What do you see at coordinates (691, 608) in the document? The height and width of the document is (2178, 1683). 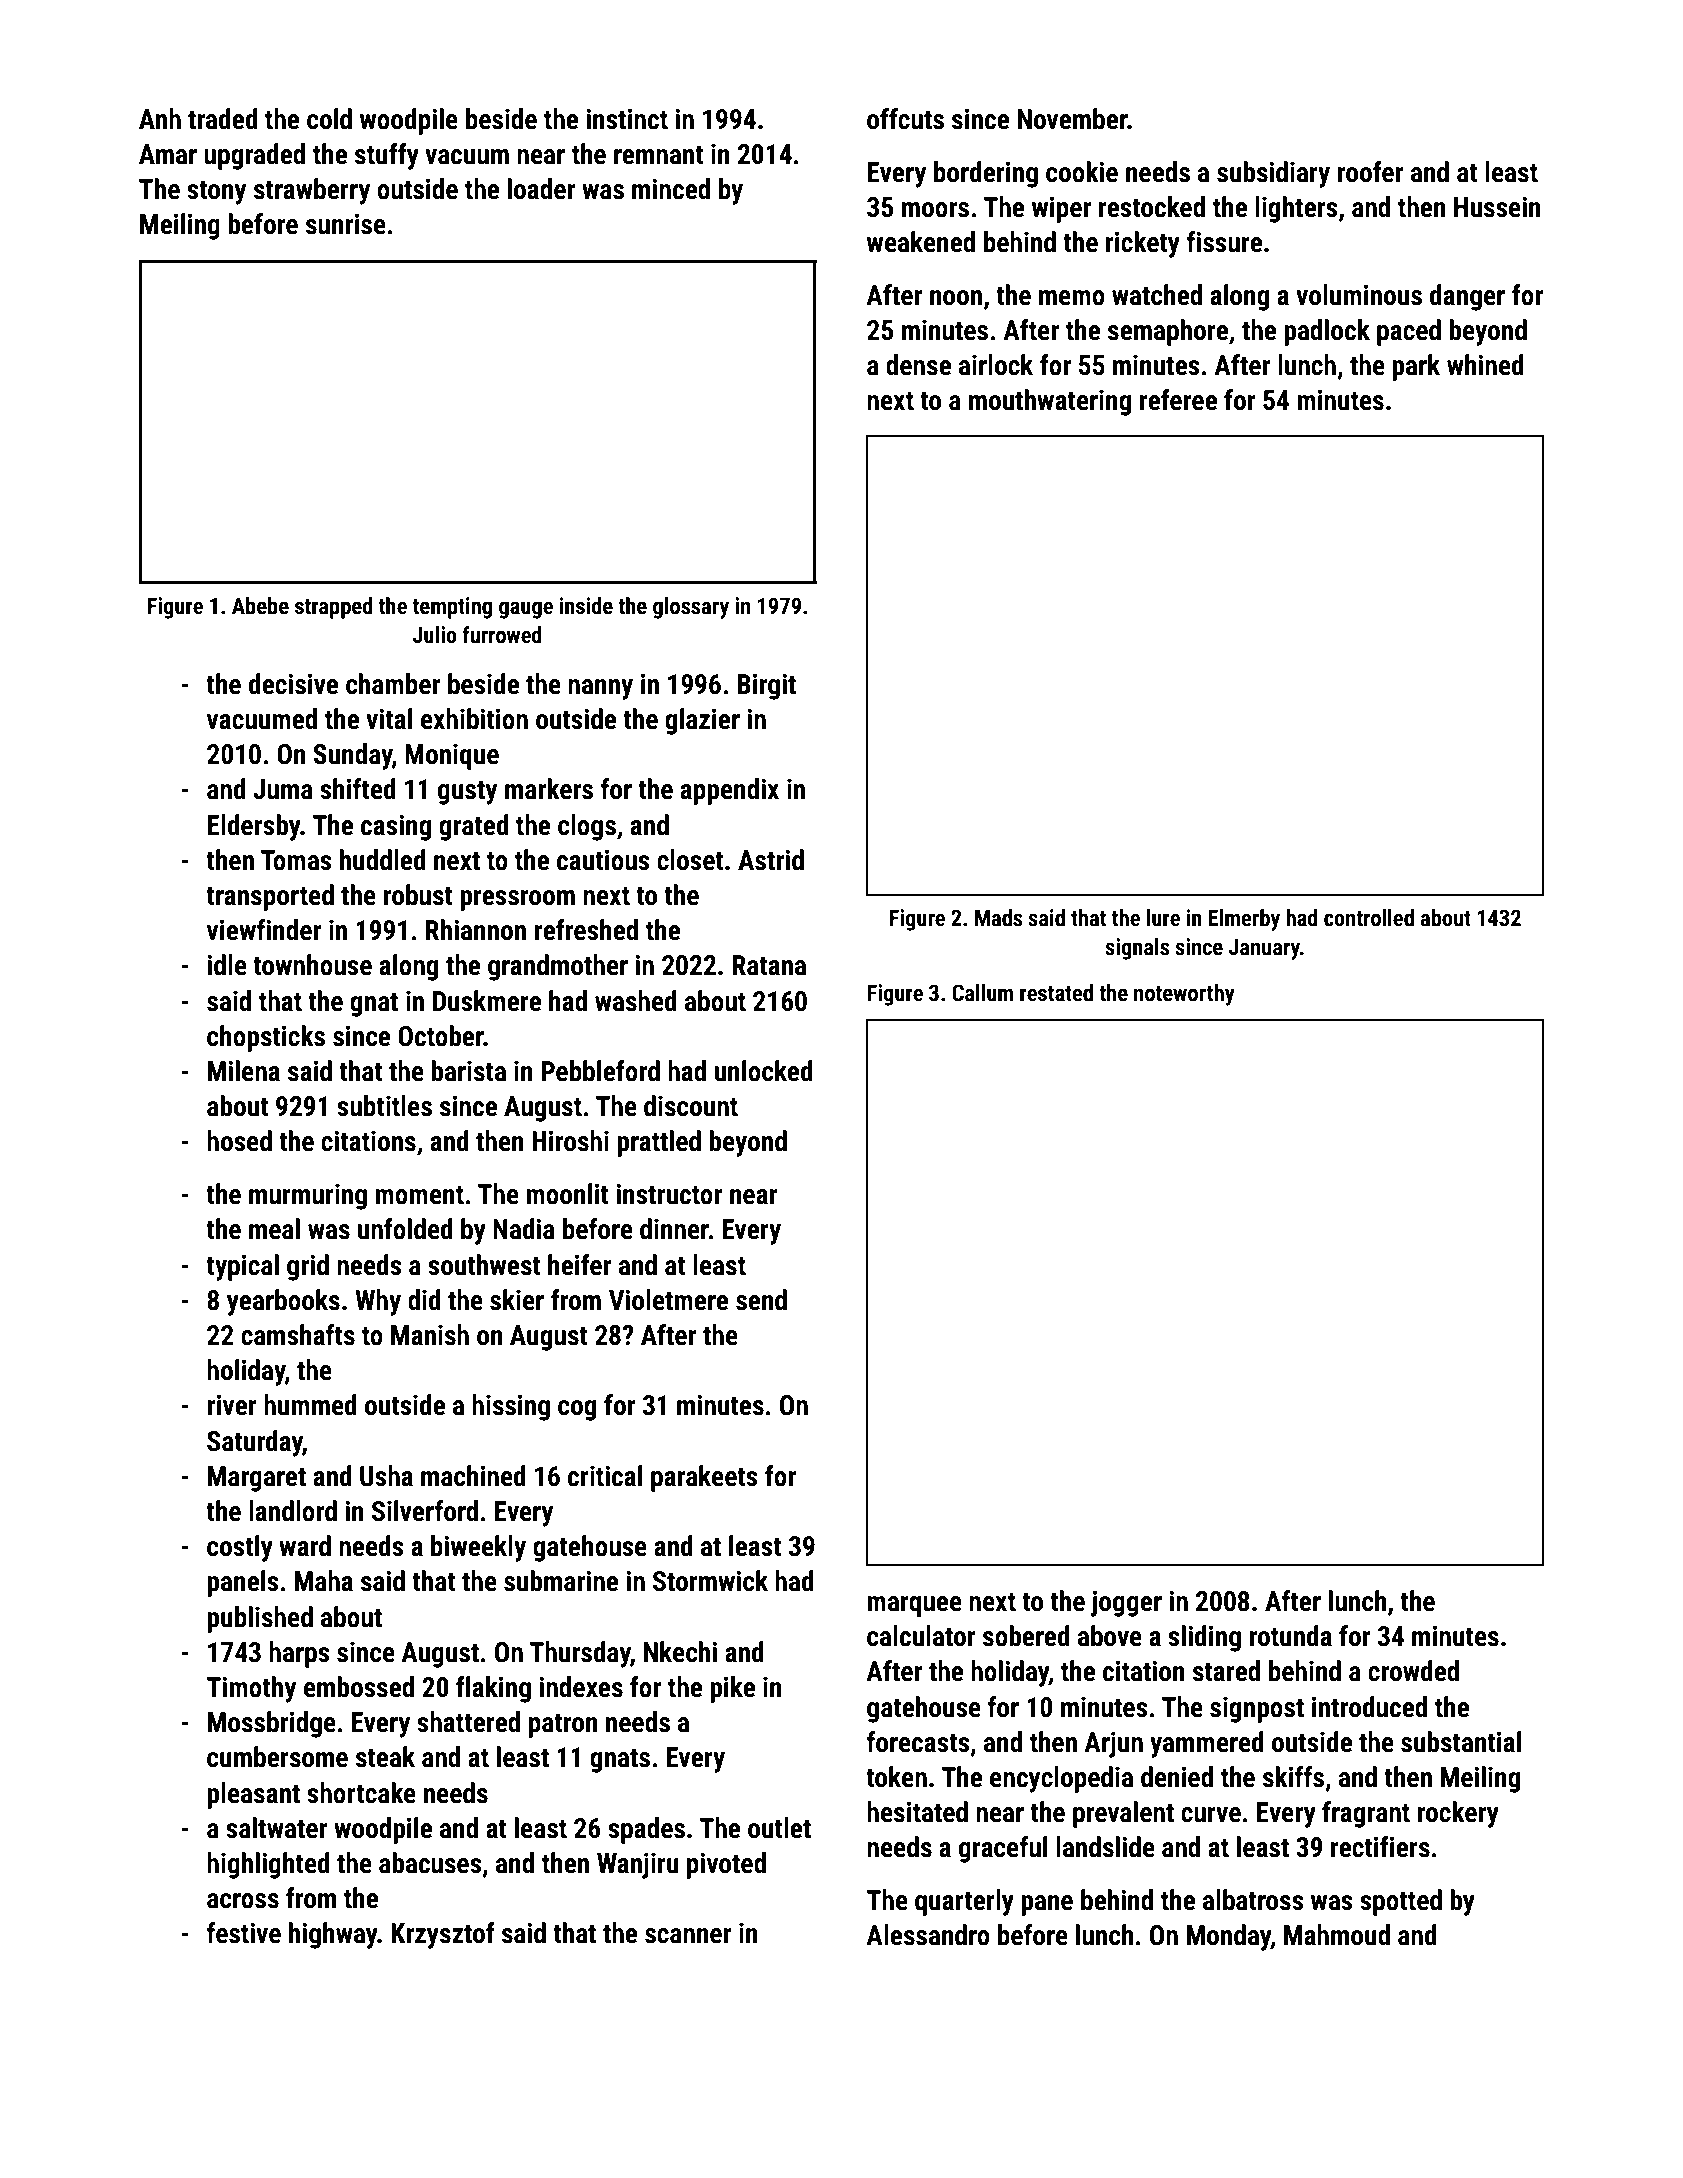 I see `glossary` at bounding box center [691, 608].
